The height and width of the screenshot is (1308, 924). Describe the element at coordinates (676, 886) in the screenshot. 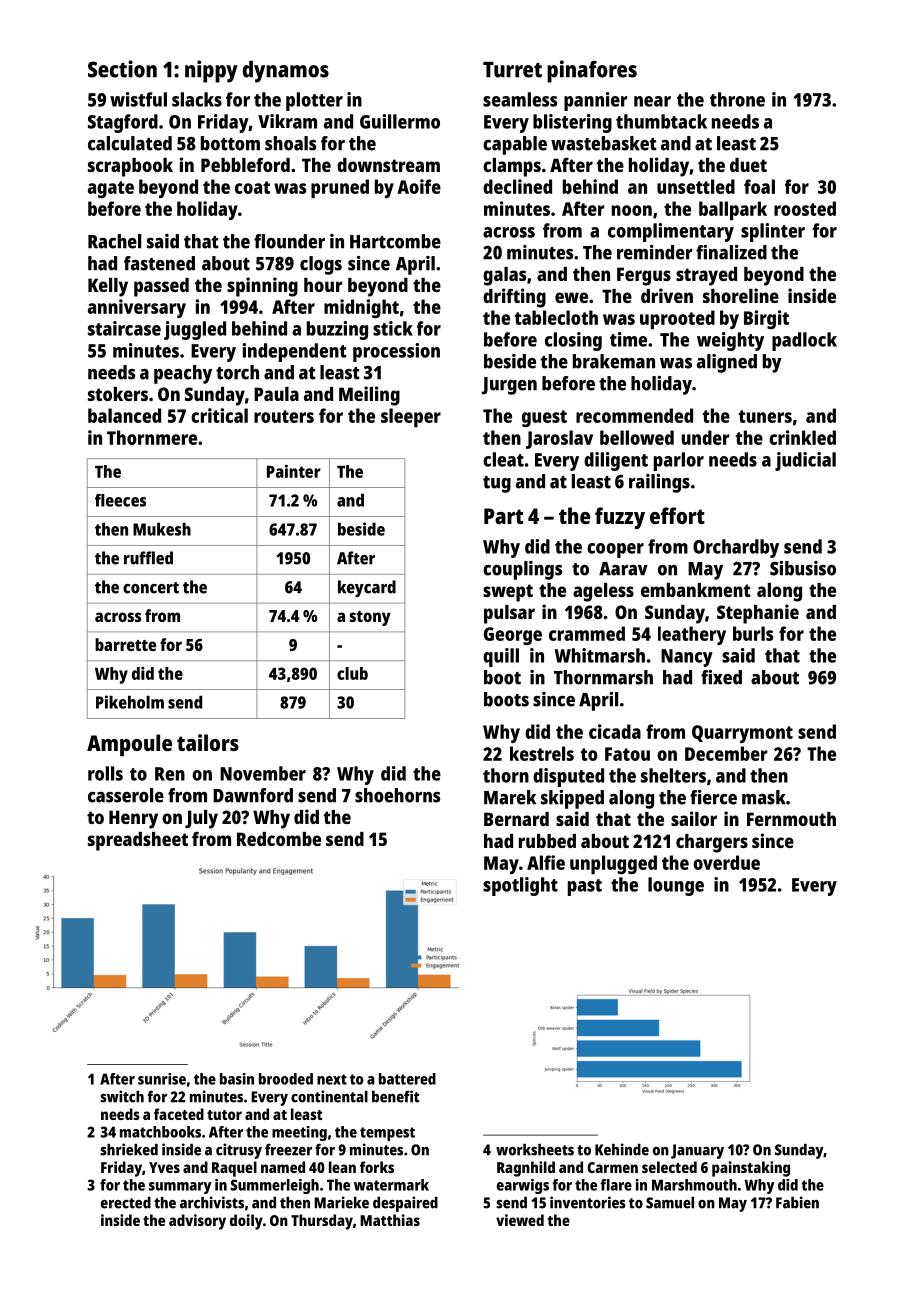

I see `lounge` at that location.
